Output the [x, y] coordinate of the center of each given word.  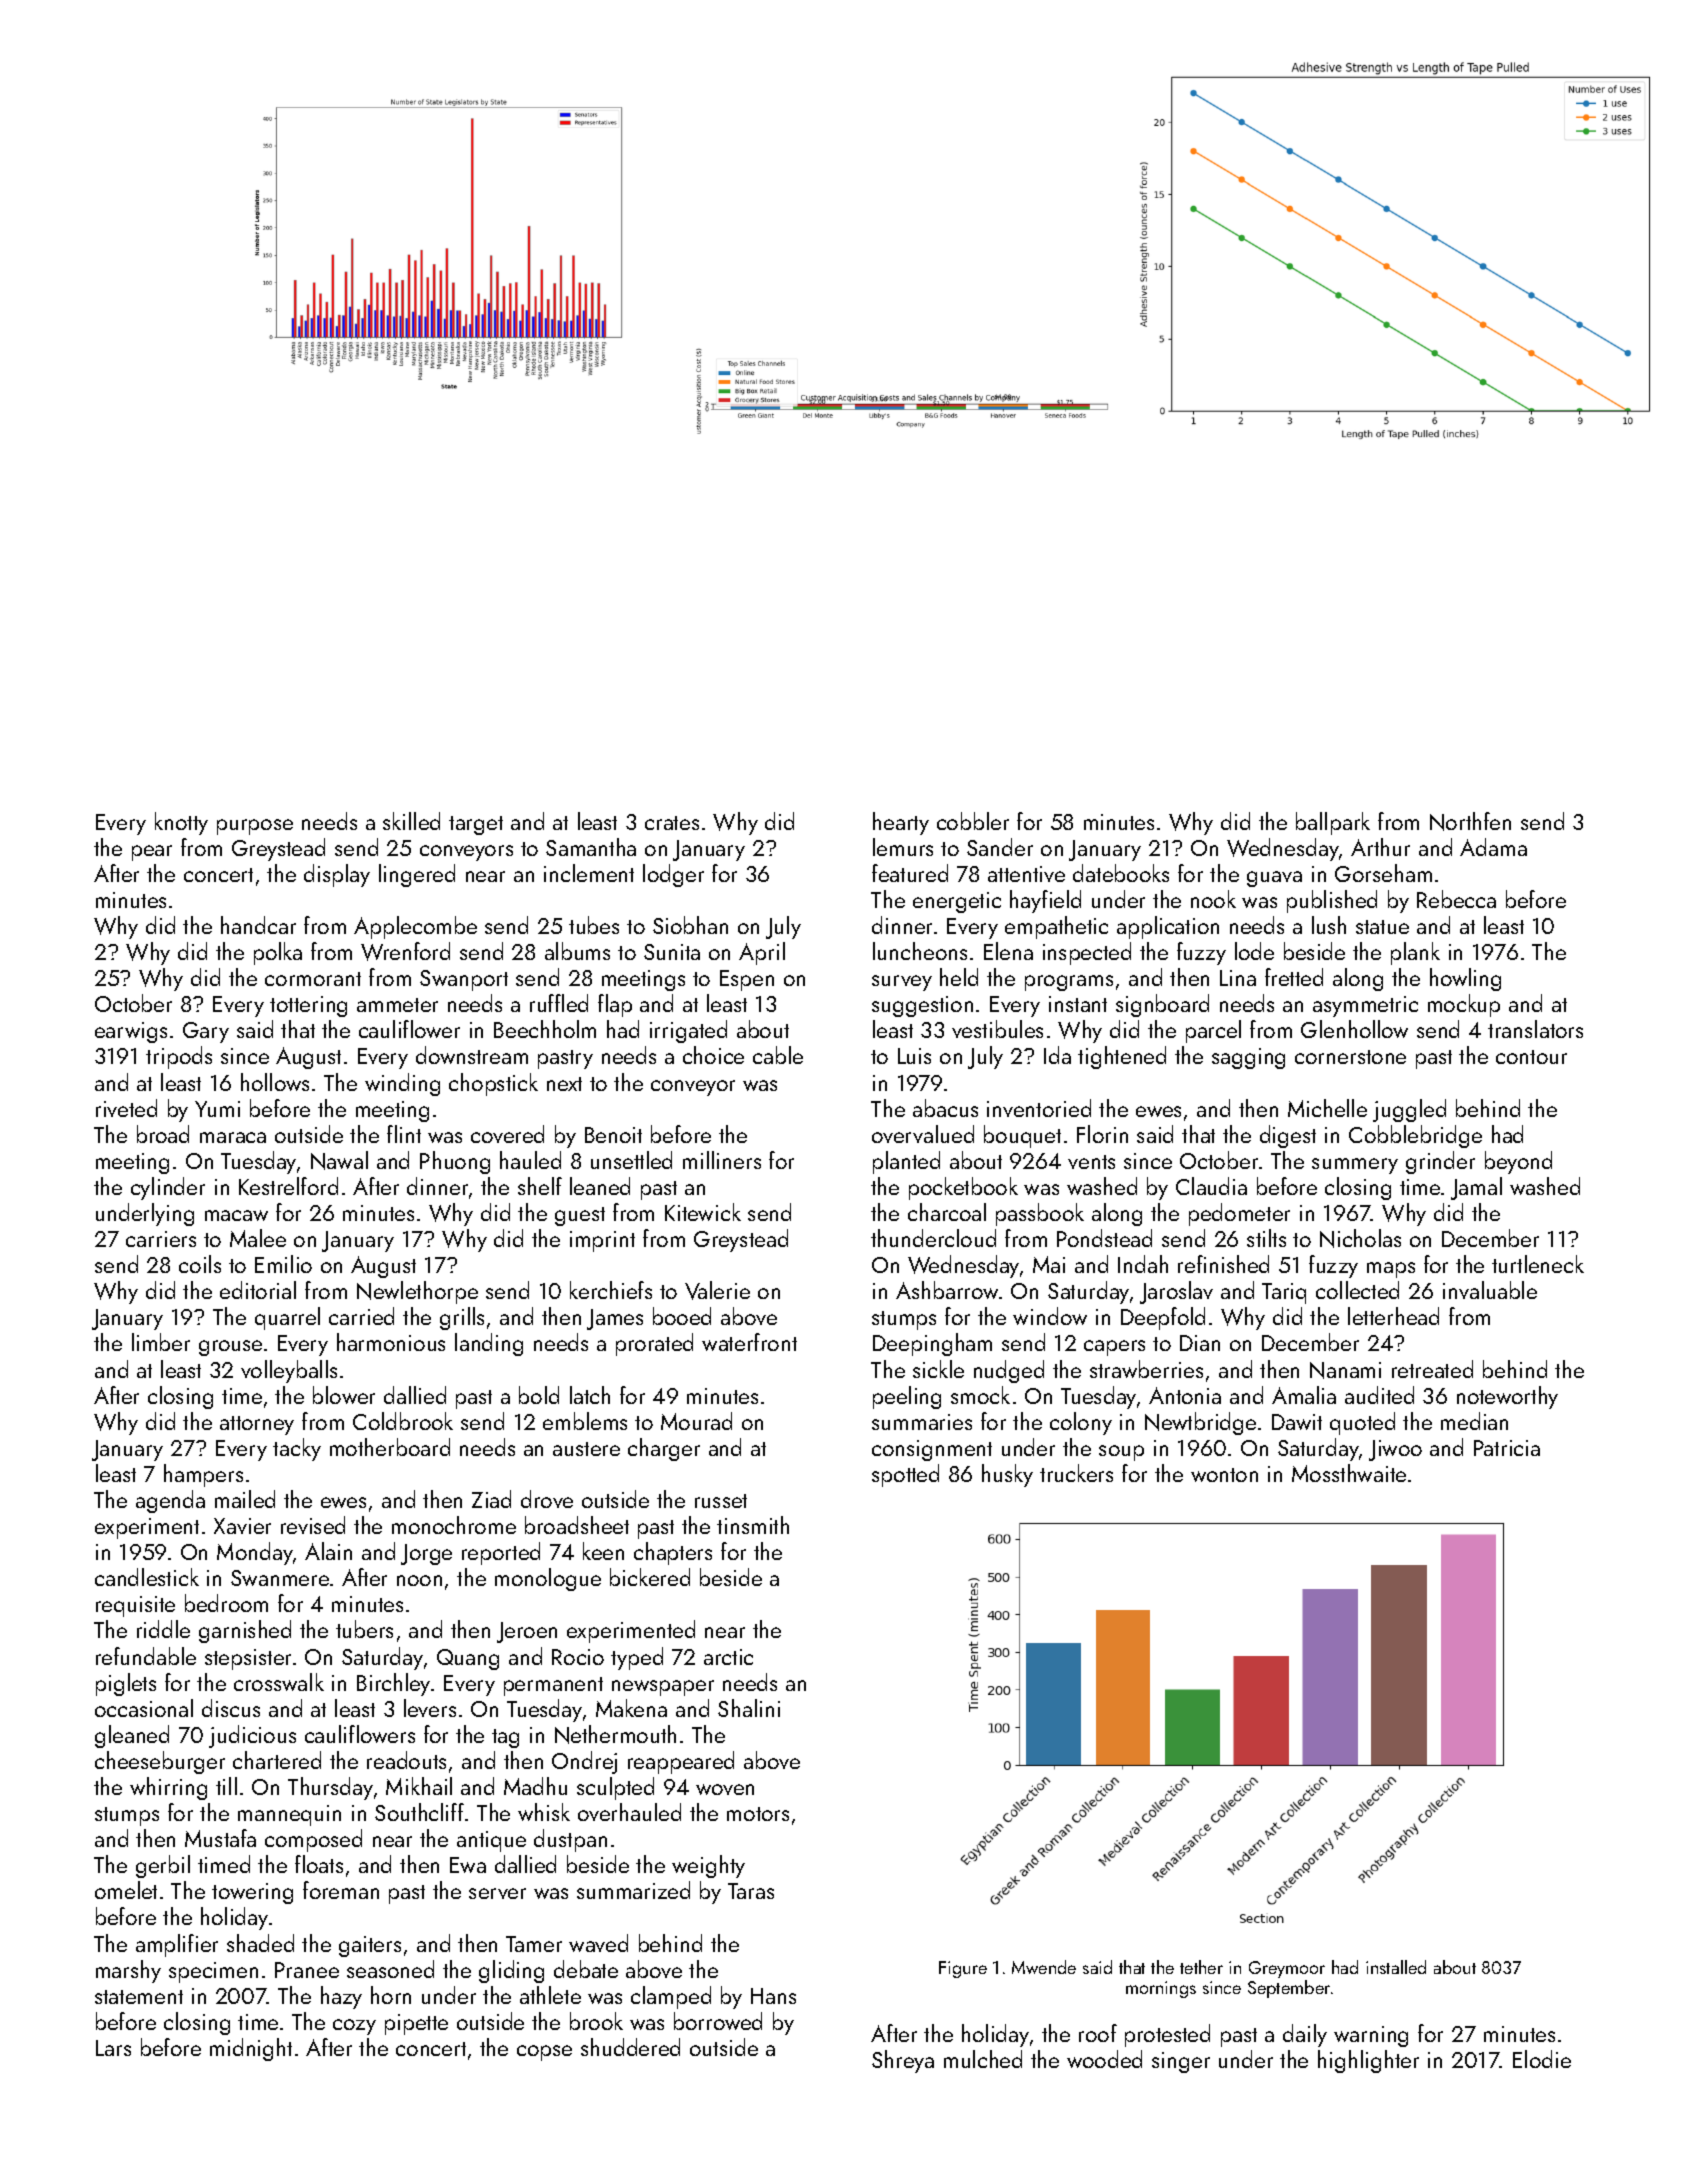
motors [758, 1814]
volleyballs [289, 1371]
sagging [1248, 1058]
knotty [181, 823]
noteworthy [1507, 1397]
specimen [213, 1972]
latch [590, 1395]
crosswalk [279, 1682]
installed [1396, 1967]
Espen [747, 980]
